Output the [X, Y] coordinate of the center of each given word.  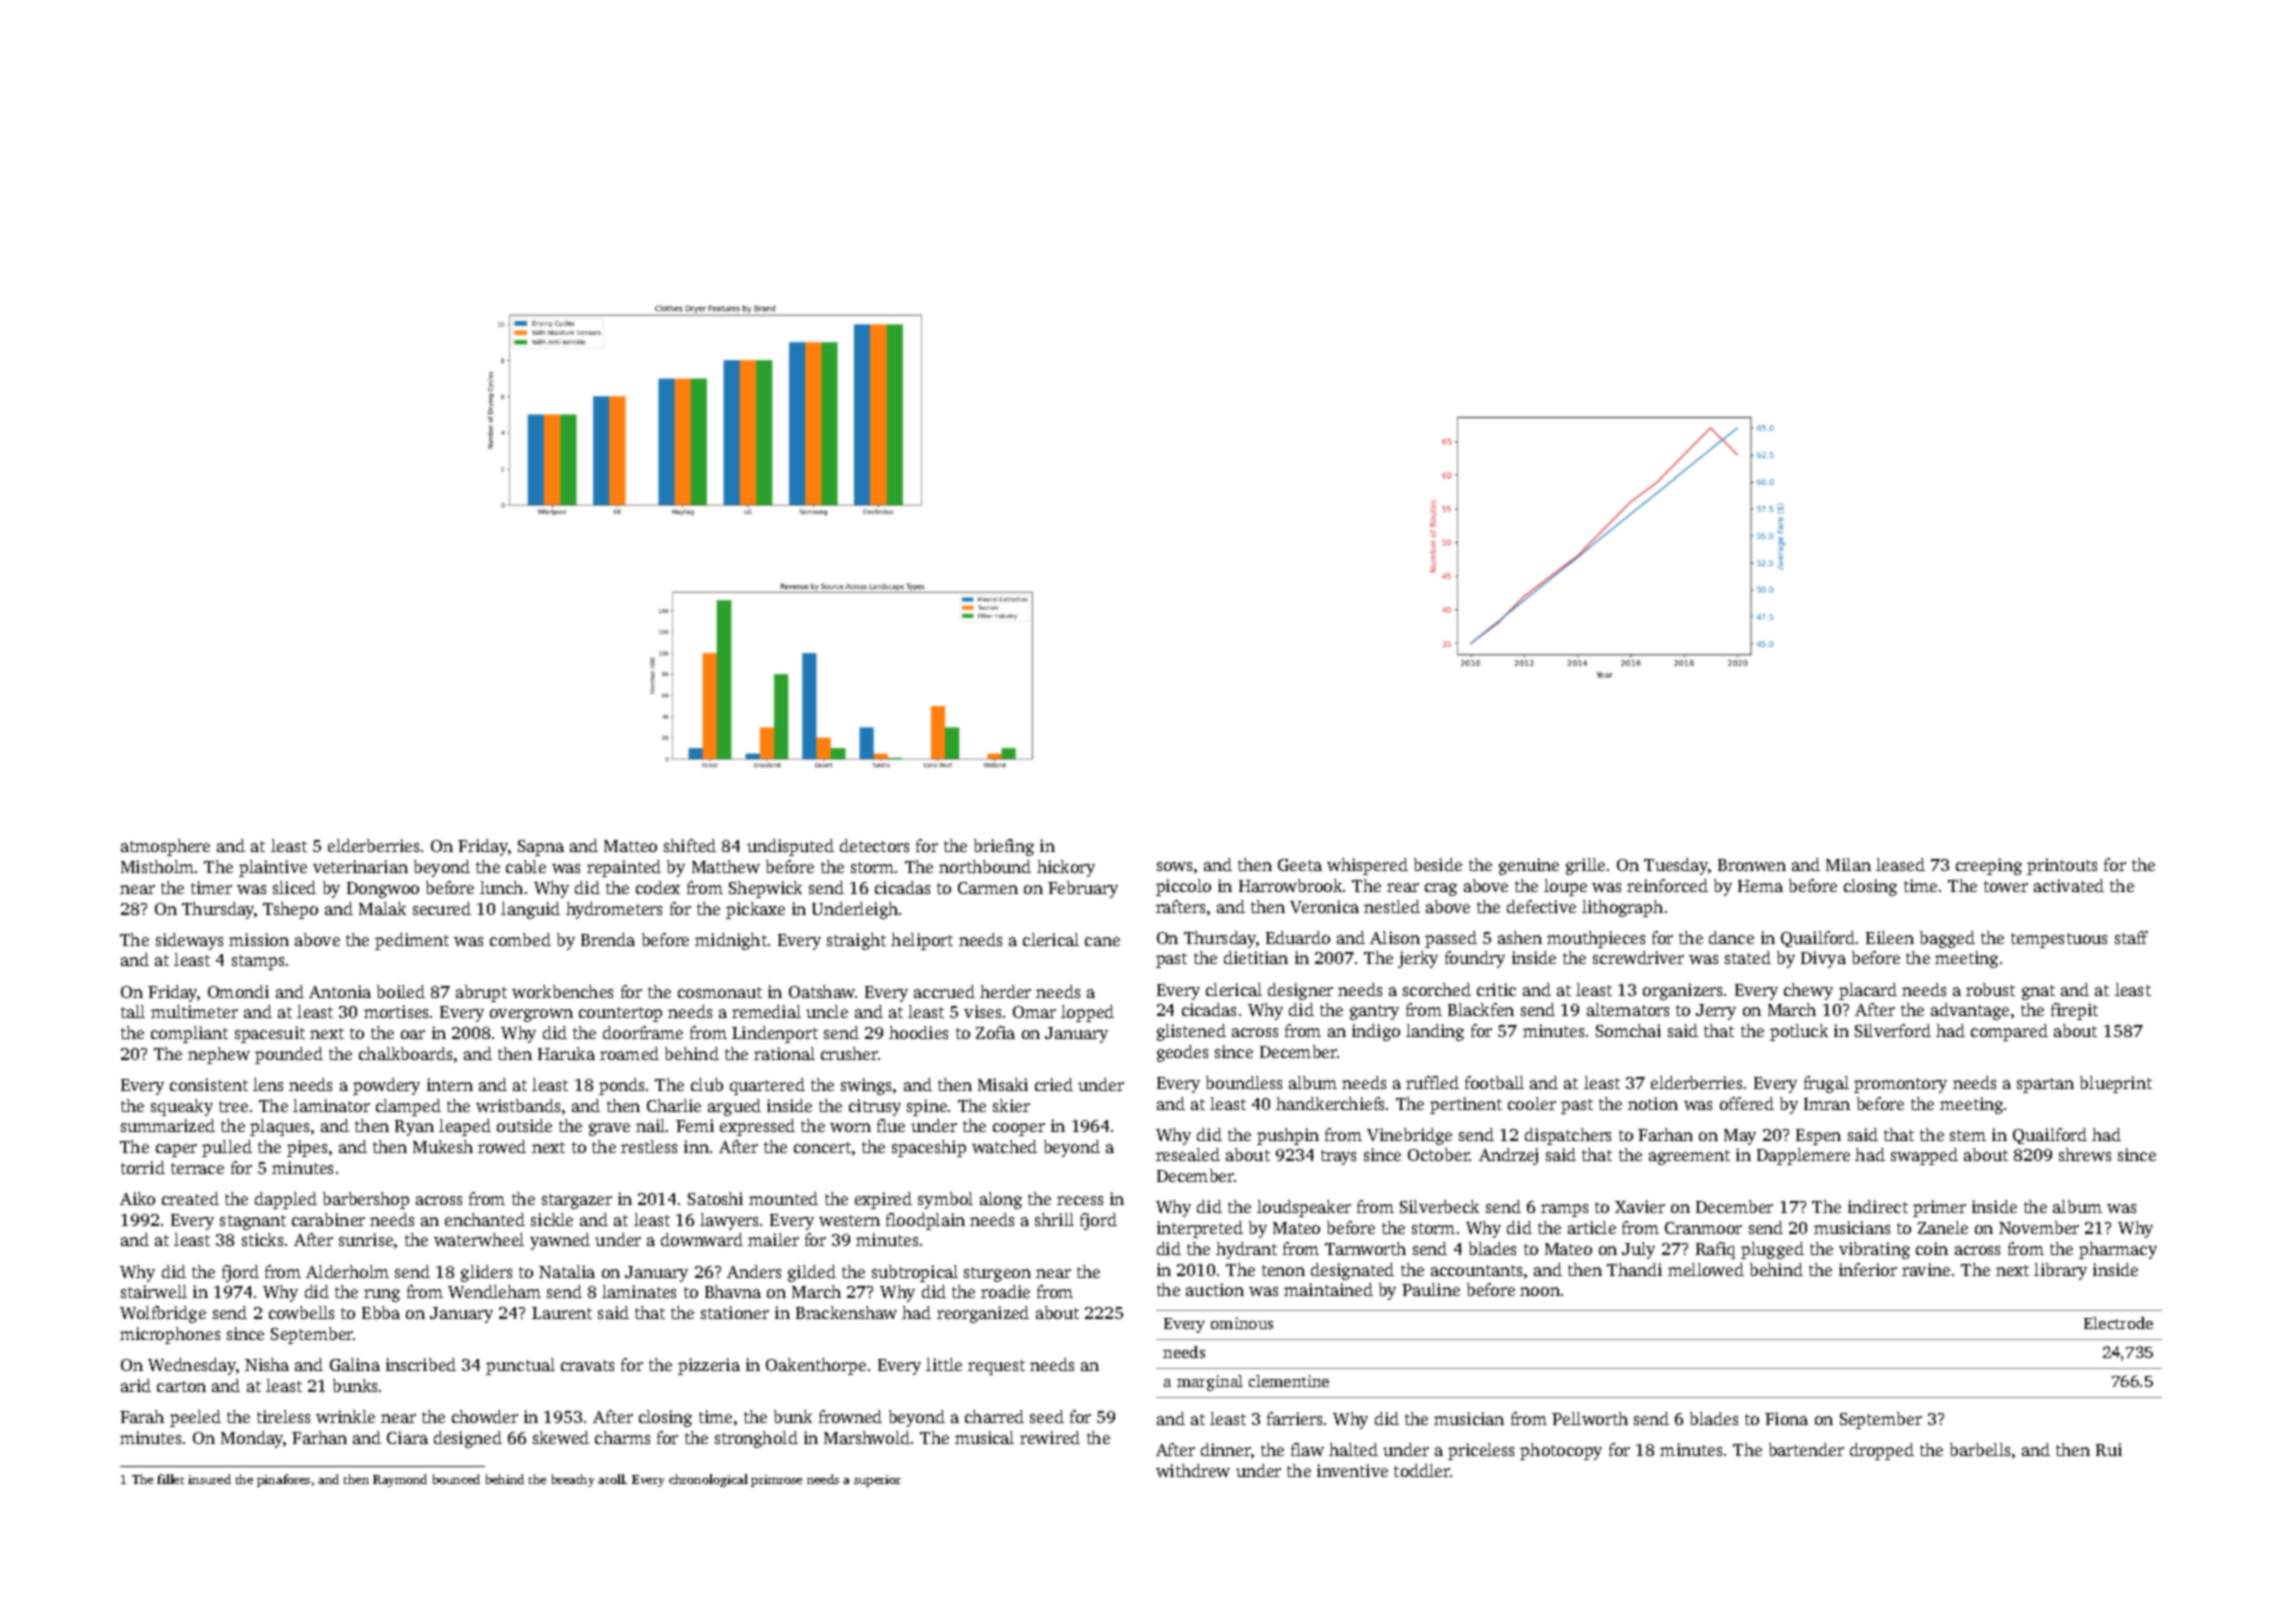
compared [2009, 1032]
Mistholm [157, 866]
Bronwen [1752, 865]
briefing [1004, 847]
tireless [283, 1416]
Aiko [137, 1198]
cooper [1019, 1129]
